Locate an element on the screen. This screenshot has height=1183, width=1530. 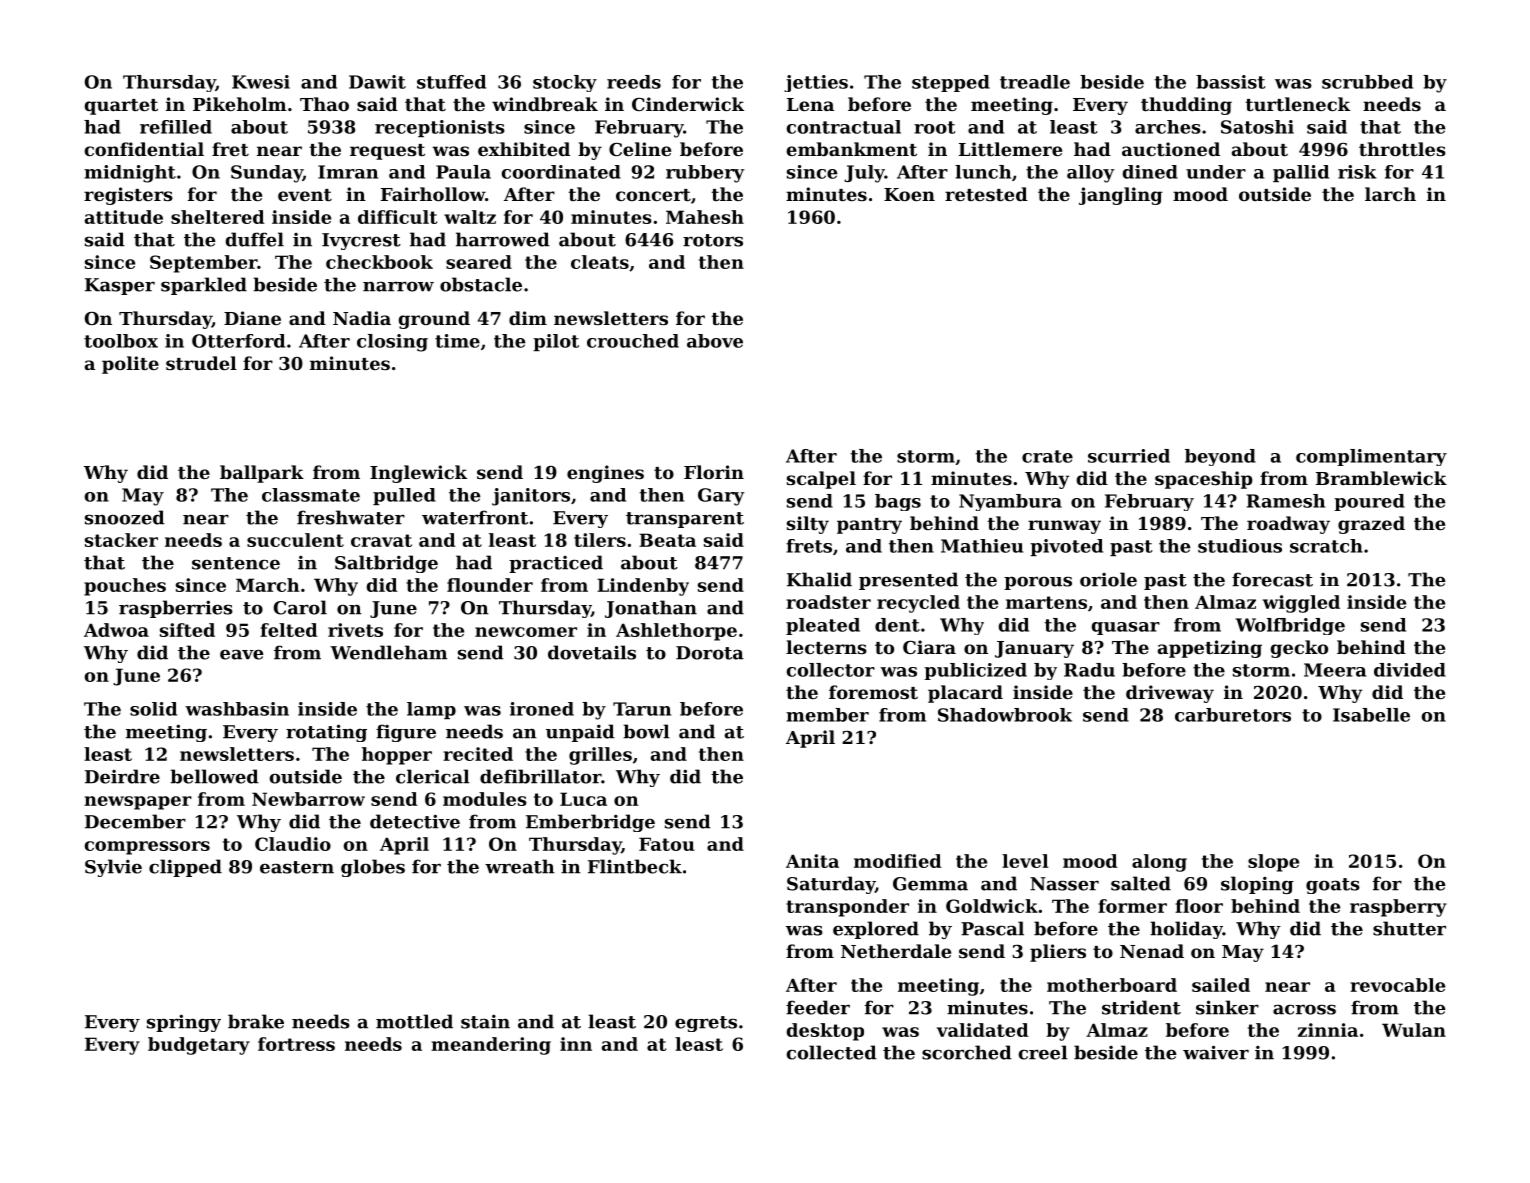
transponder is located at coordinates (847, 908).
